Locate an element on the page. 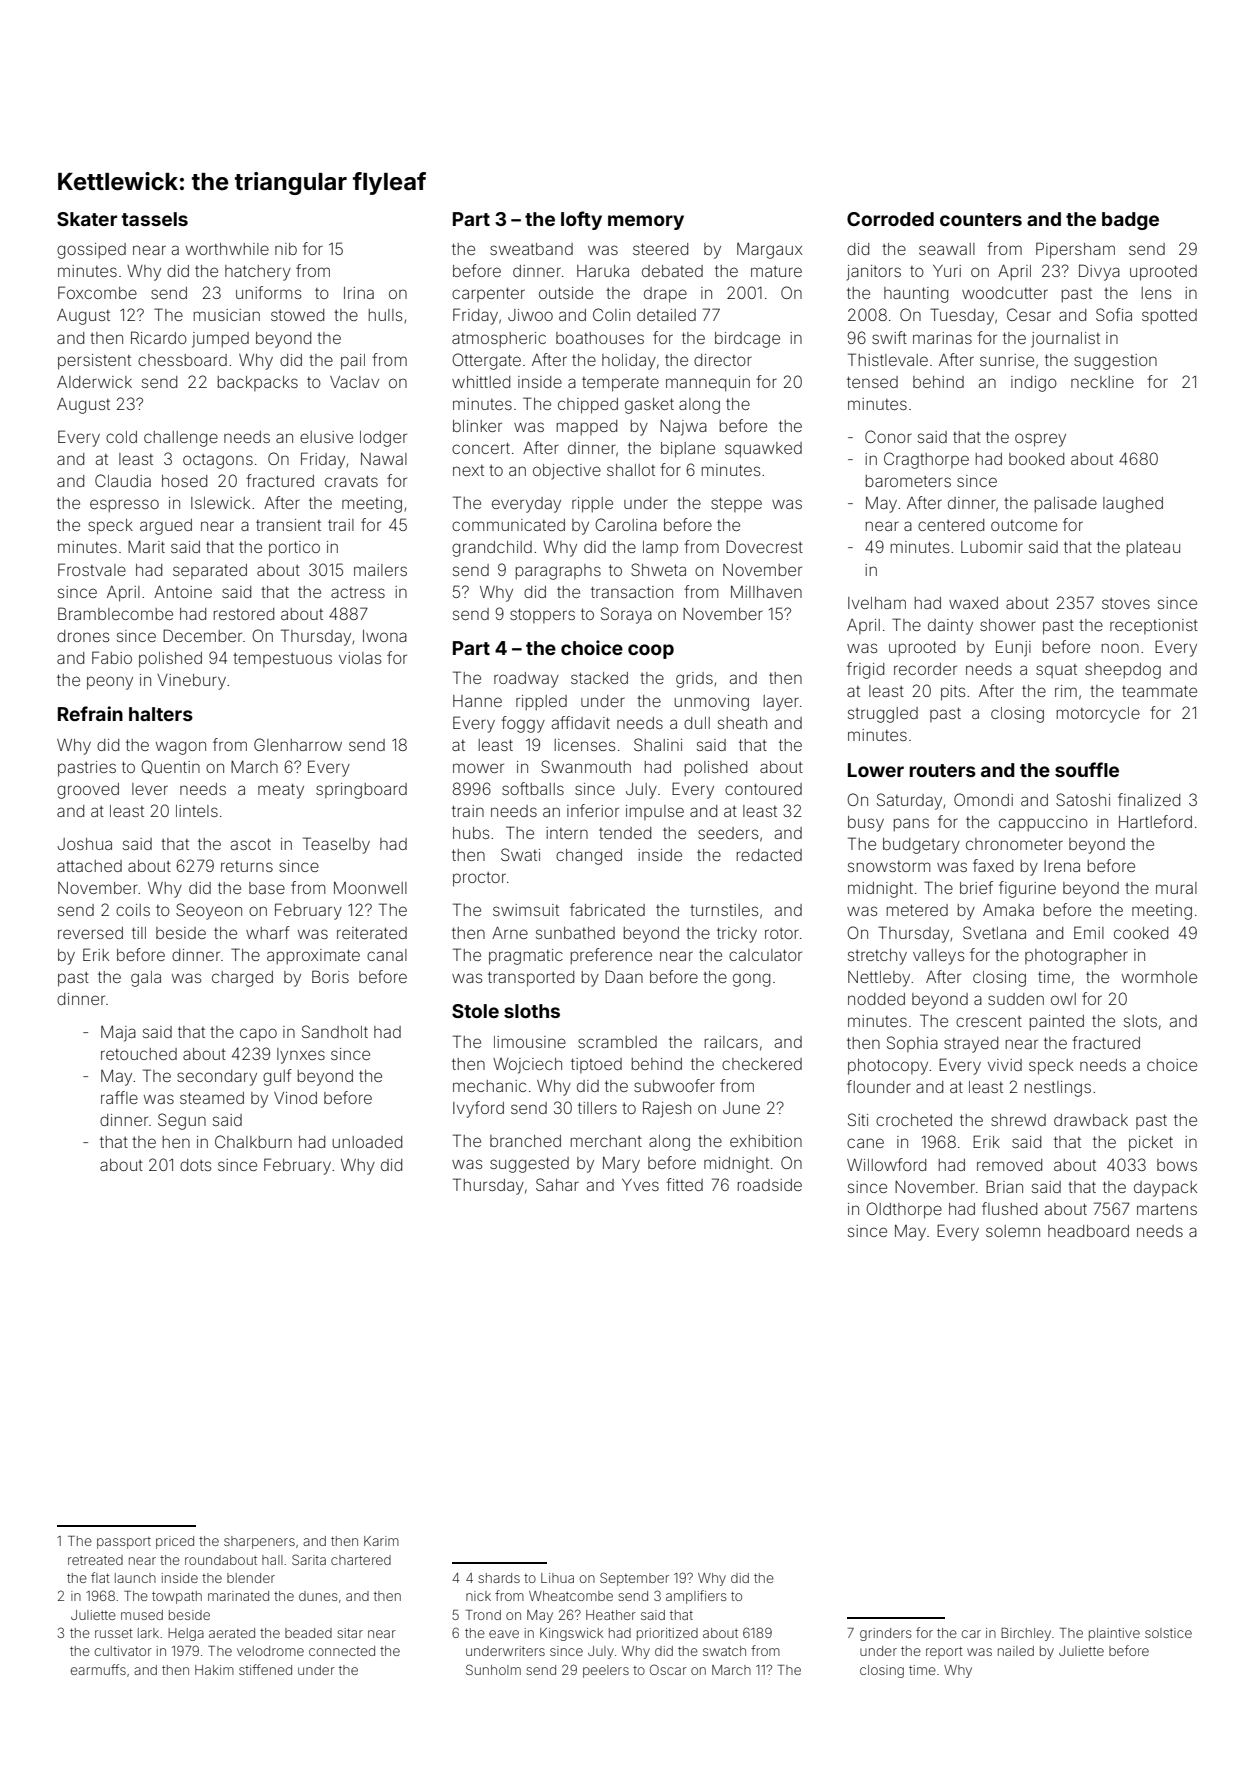  gossiped is located at coordinates (91, 251).
